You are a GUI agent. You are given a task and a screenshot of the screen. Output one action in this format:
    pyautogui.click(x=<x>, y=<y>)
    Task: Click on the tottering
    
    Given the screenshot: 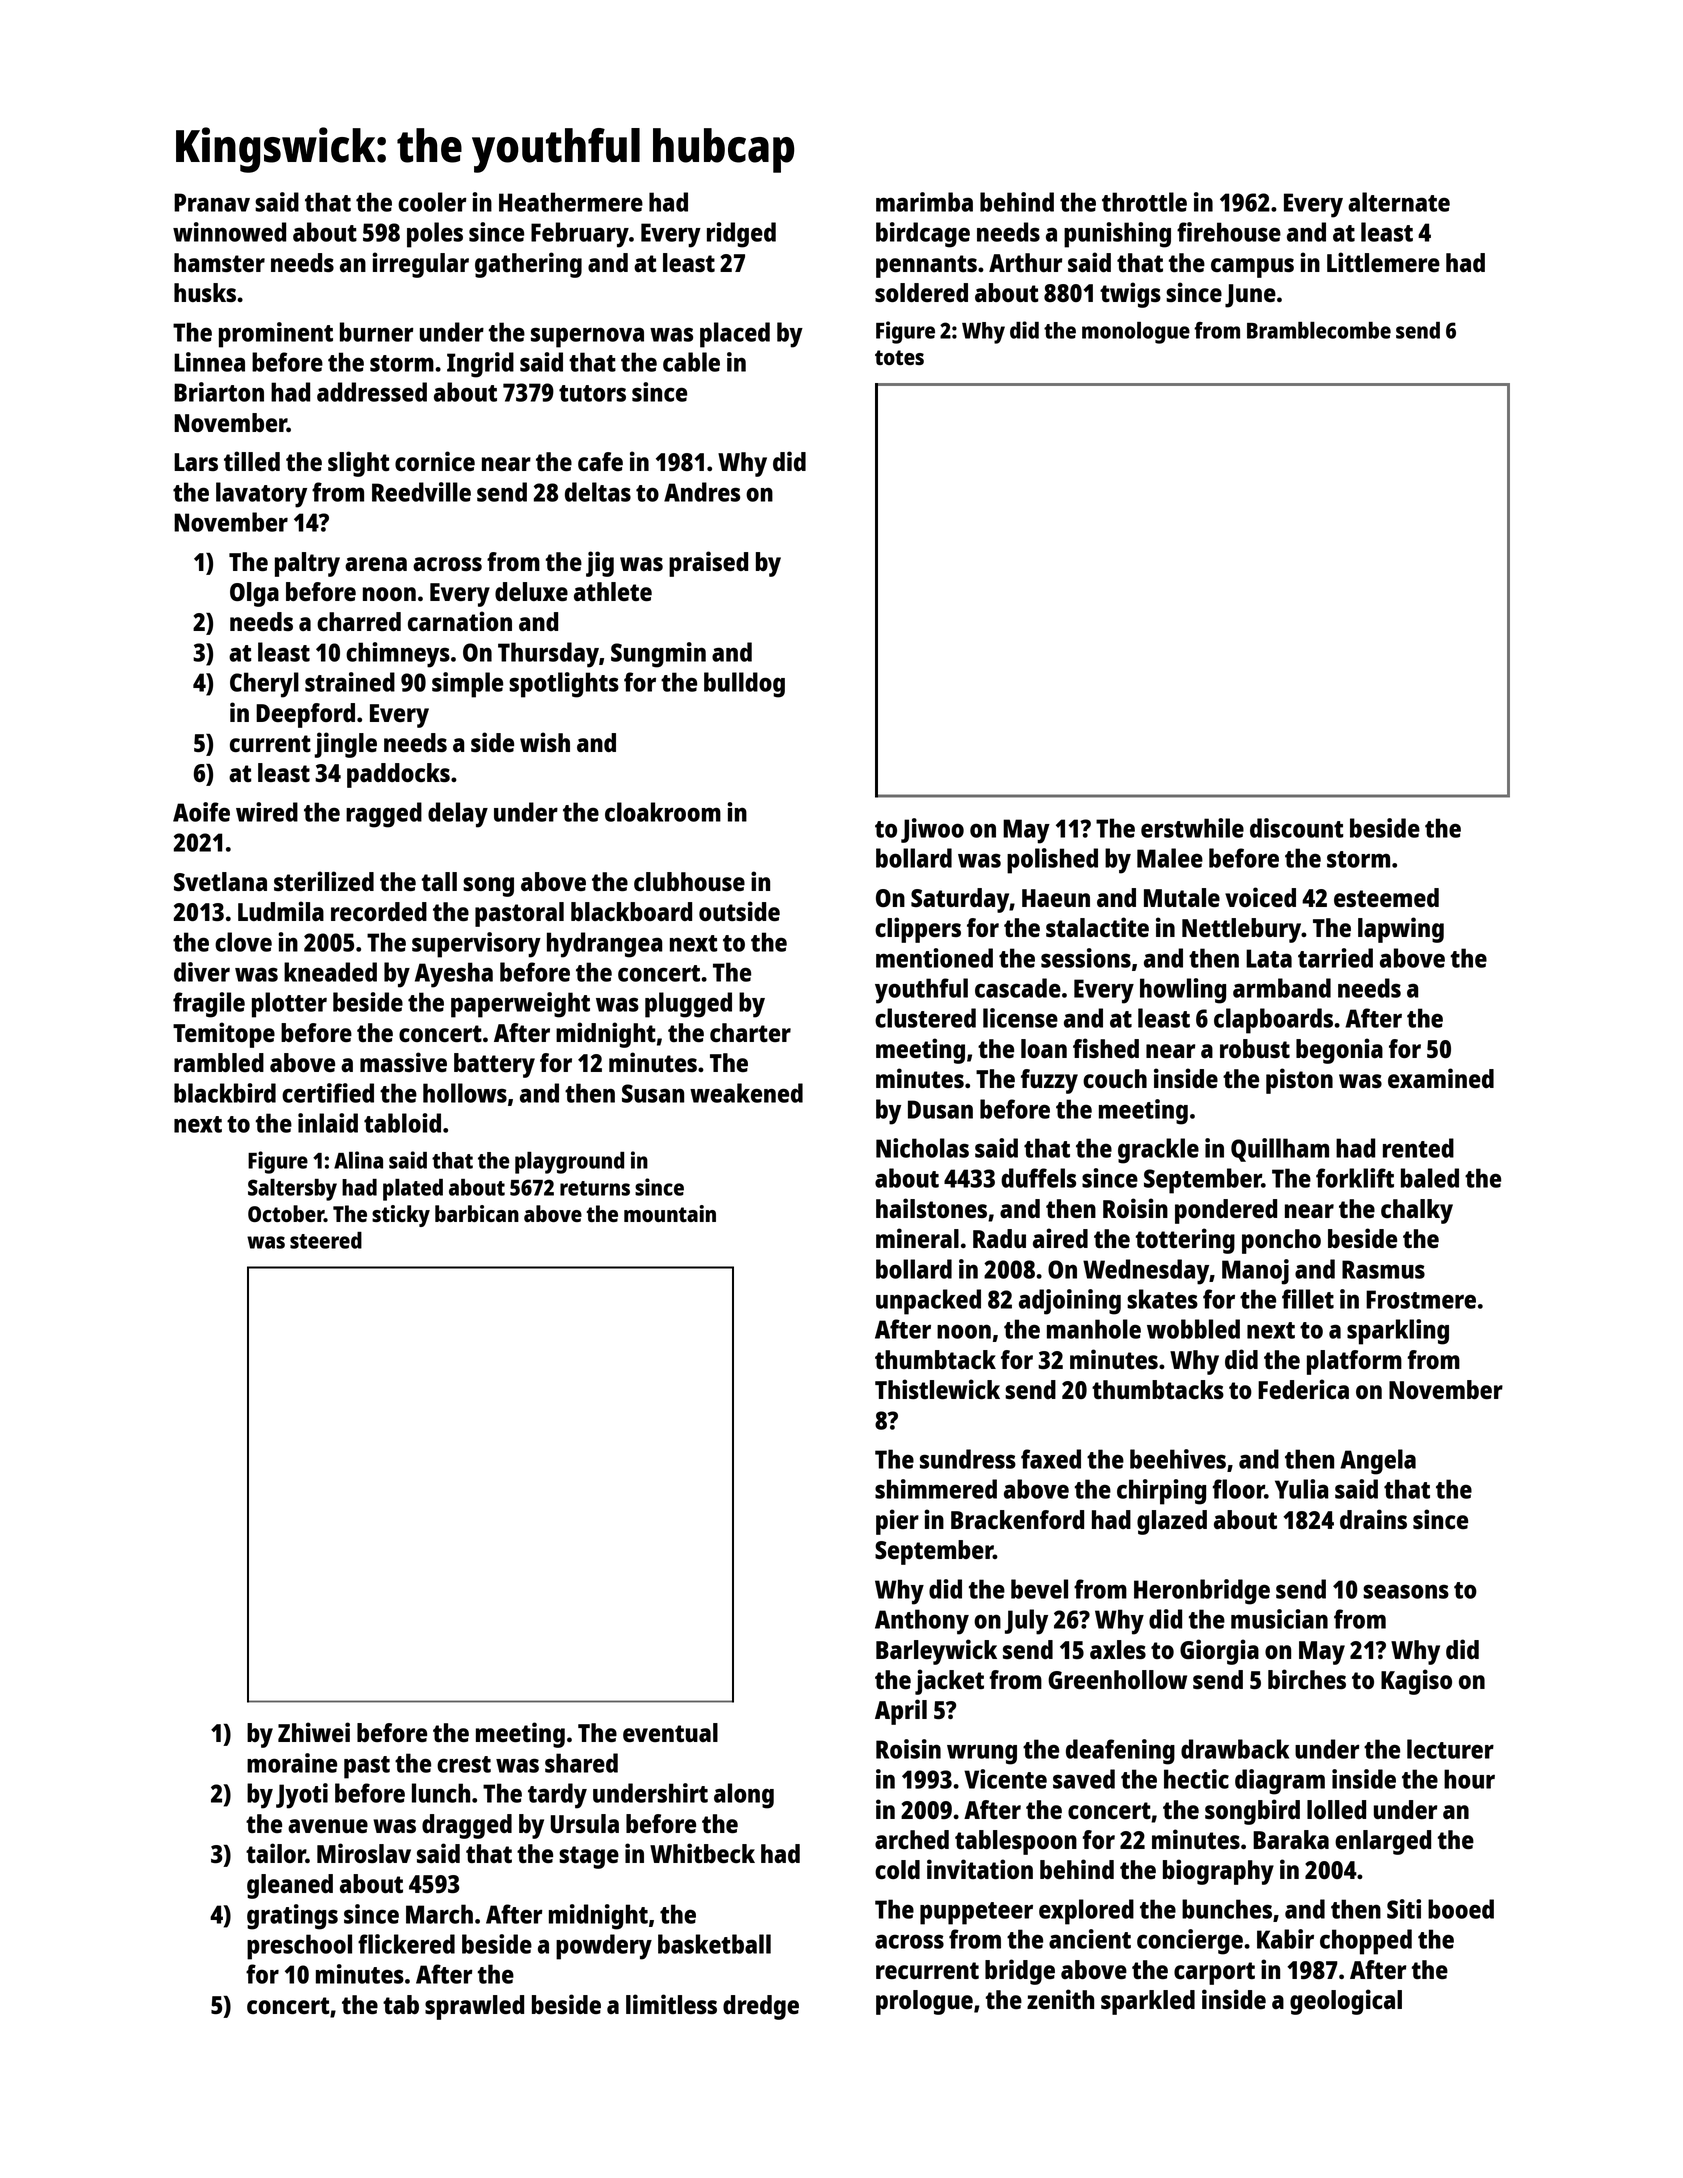 What is the action you would take?
    pyautogui.click(x=1185, y=1241)
